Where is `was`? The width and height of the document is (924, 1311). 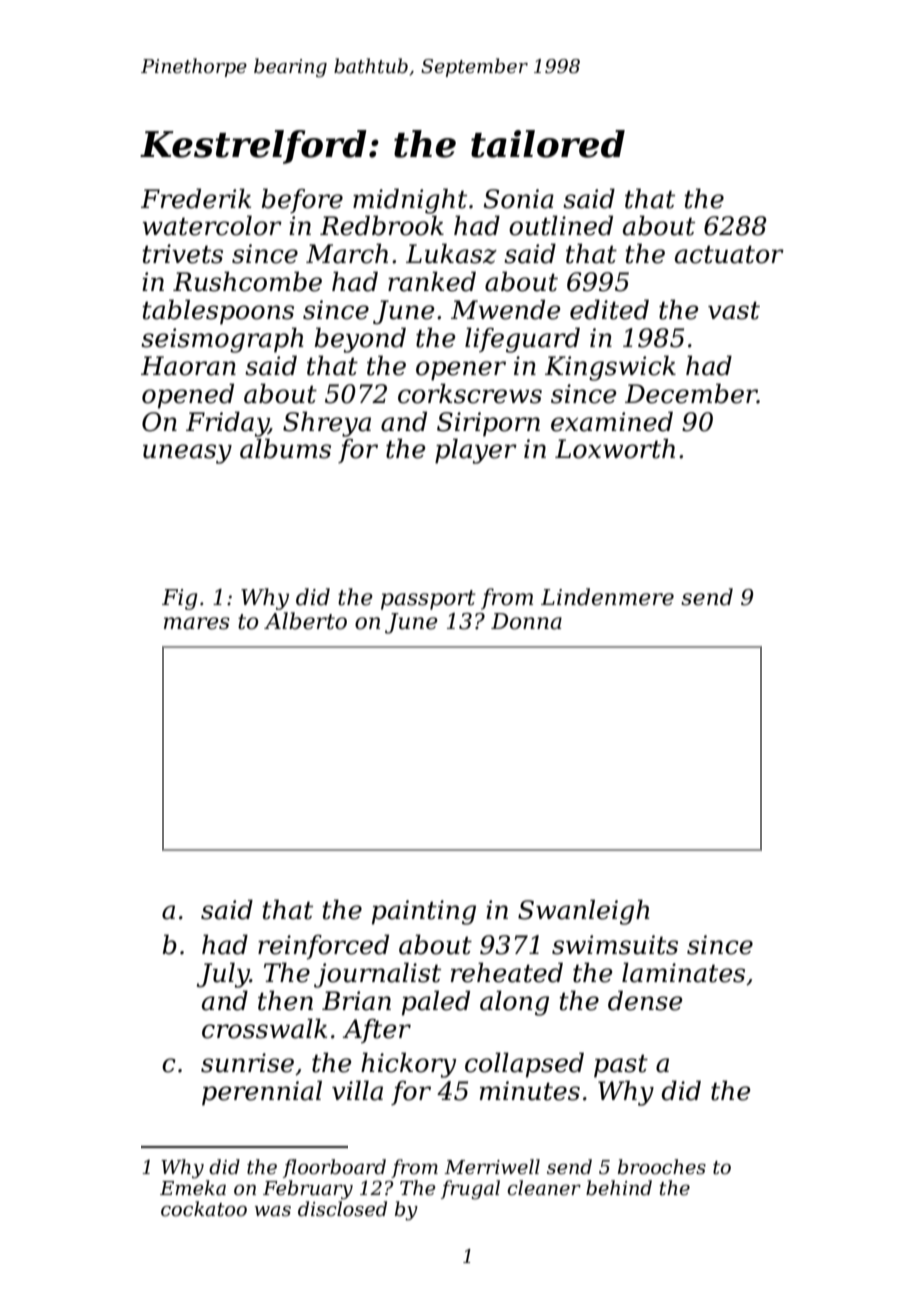 was is located at coordinates (273, 1211).
